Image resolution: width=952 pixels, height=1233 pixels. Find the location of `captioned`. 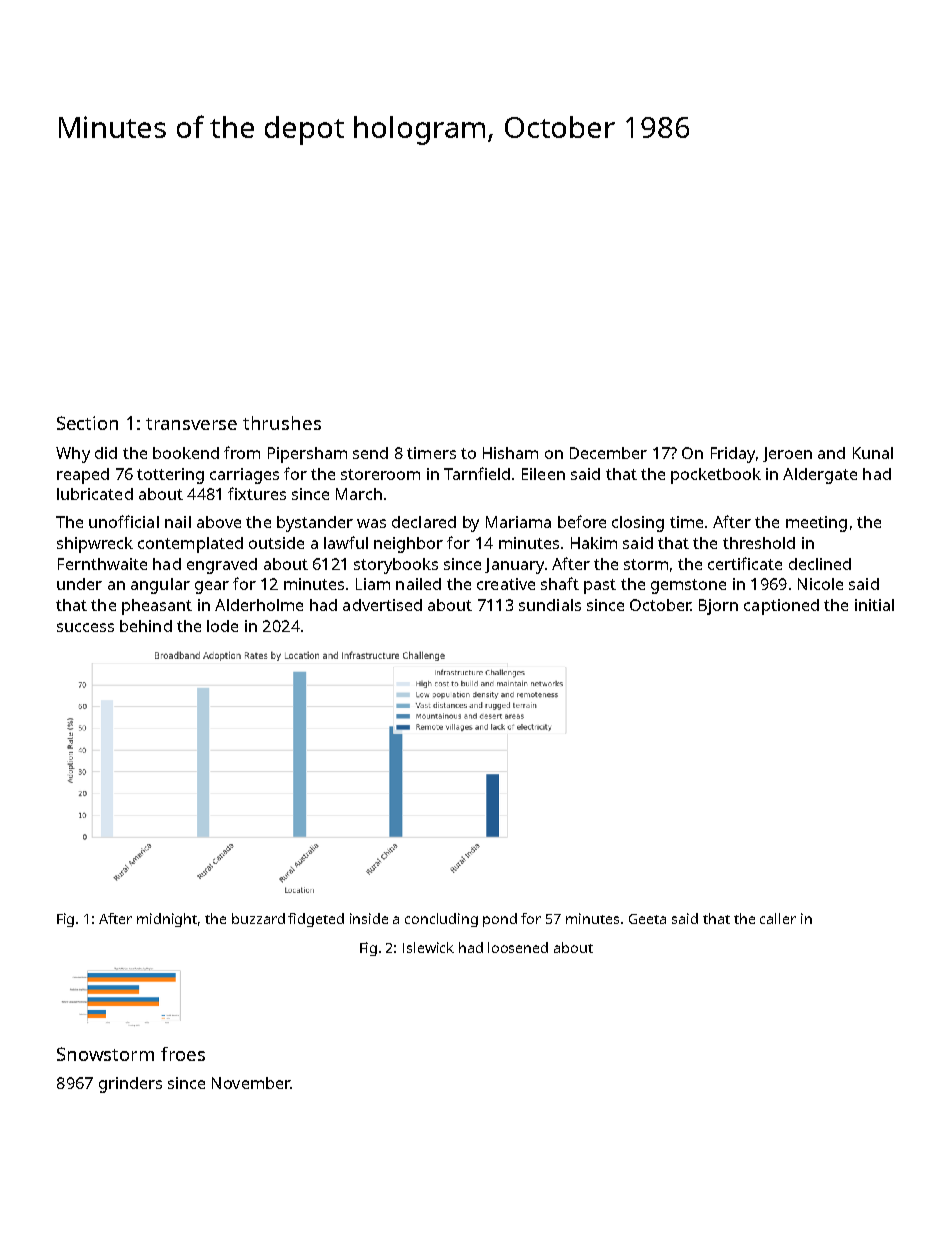

captioned is located at coordinates (781, 607).
